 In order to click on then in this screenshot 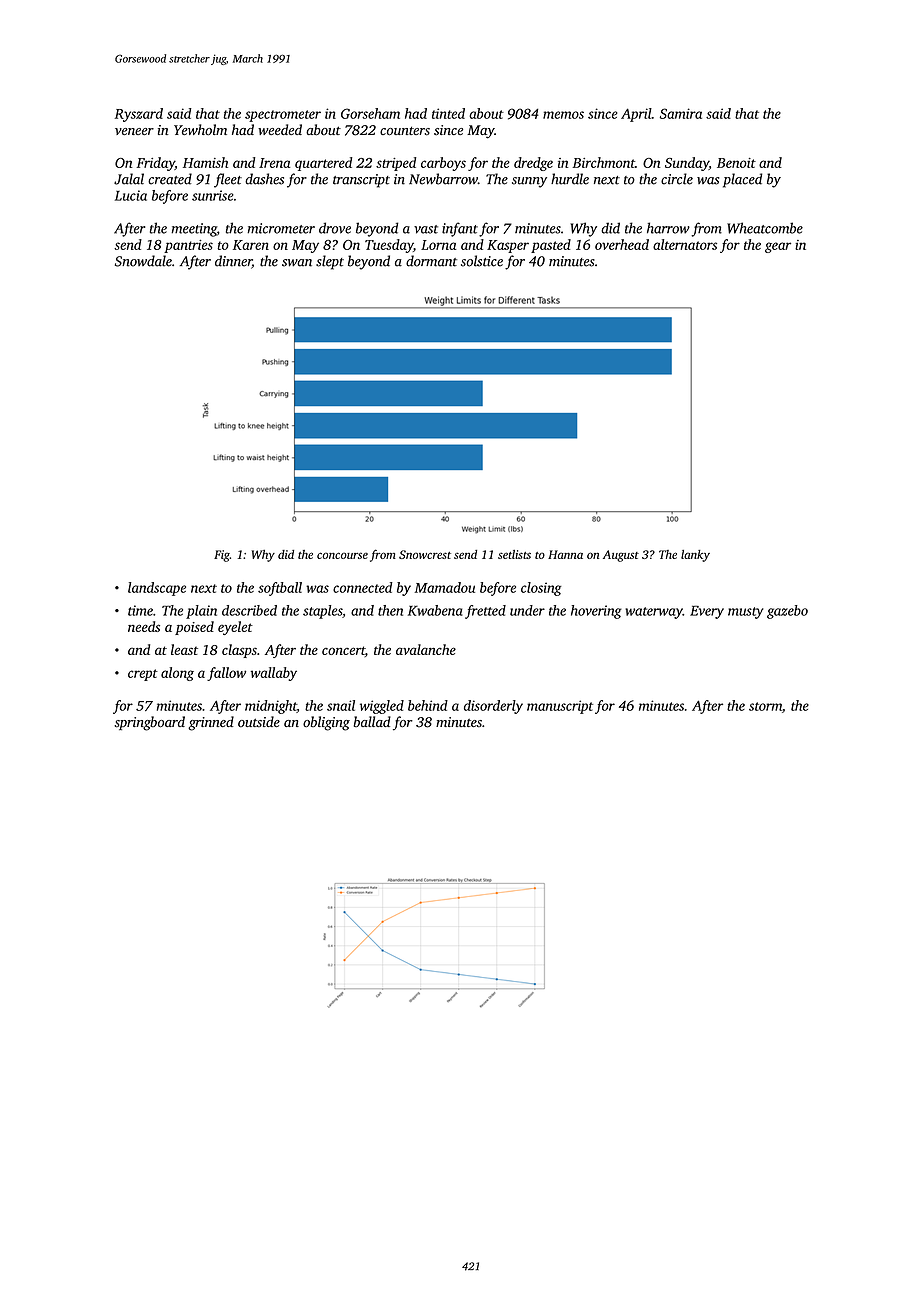, I will do `click(390, 610)`.
